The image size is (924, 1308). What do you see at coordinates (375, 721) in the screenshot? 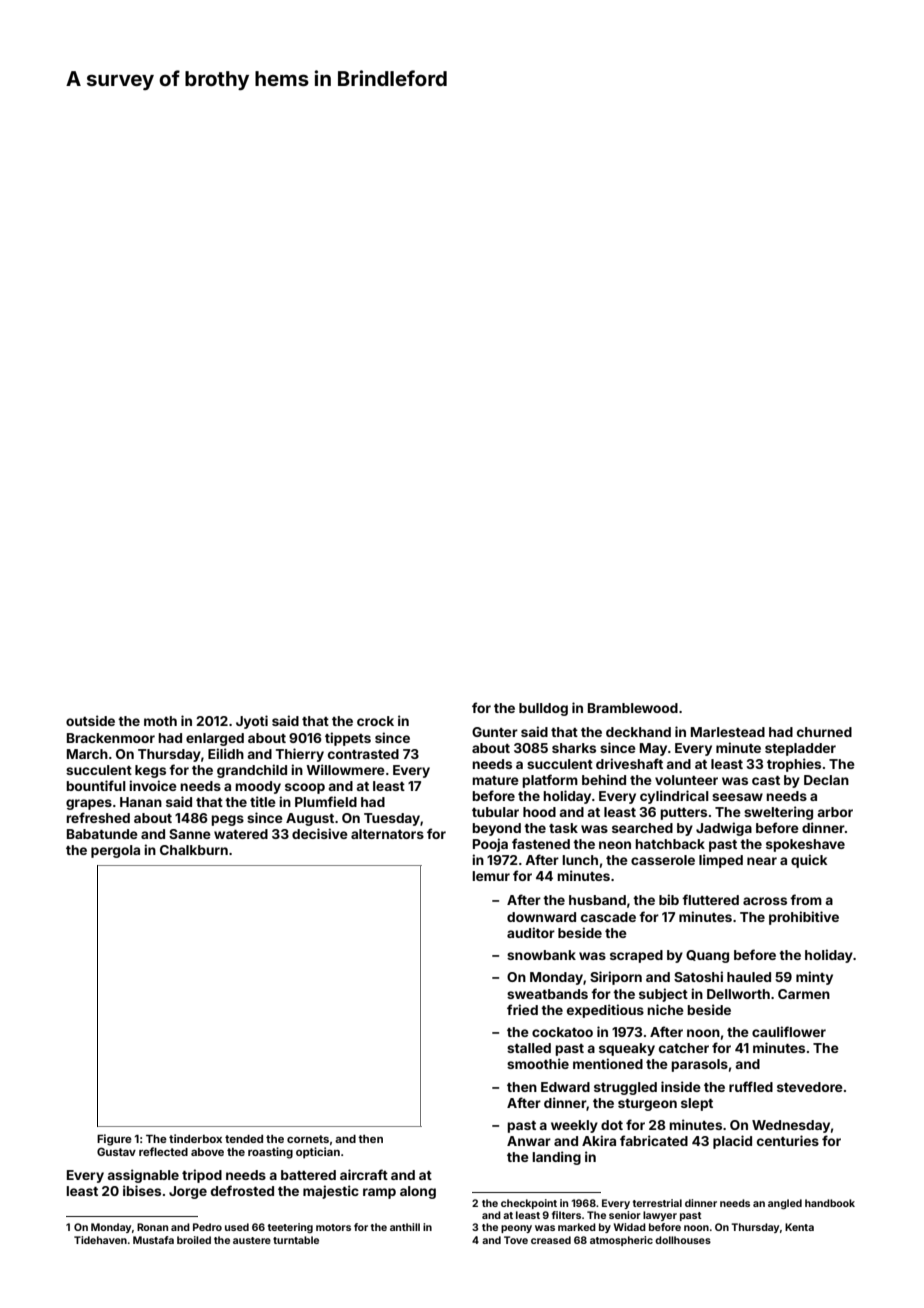
I see `crock` at bounding box center [375, 721].
